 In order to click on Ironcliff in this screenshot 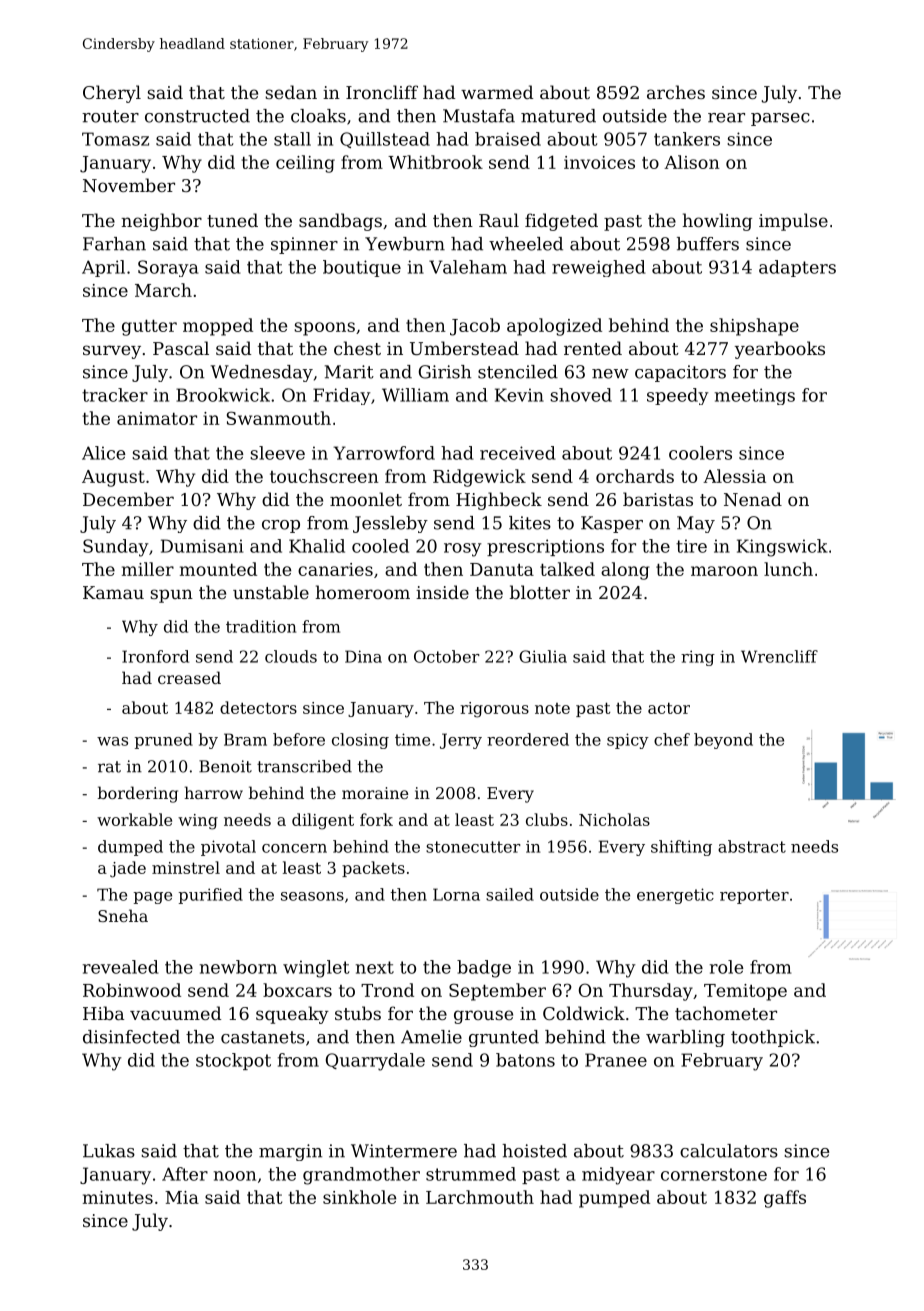, I will do `click(382, 92)`.
